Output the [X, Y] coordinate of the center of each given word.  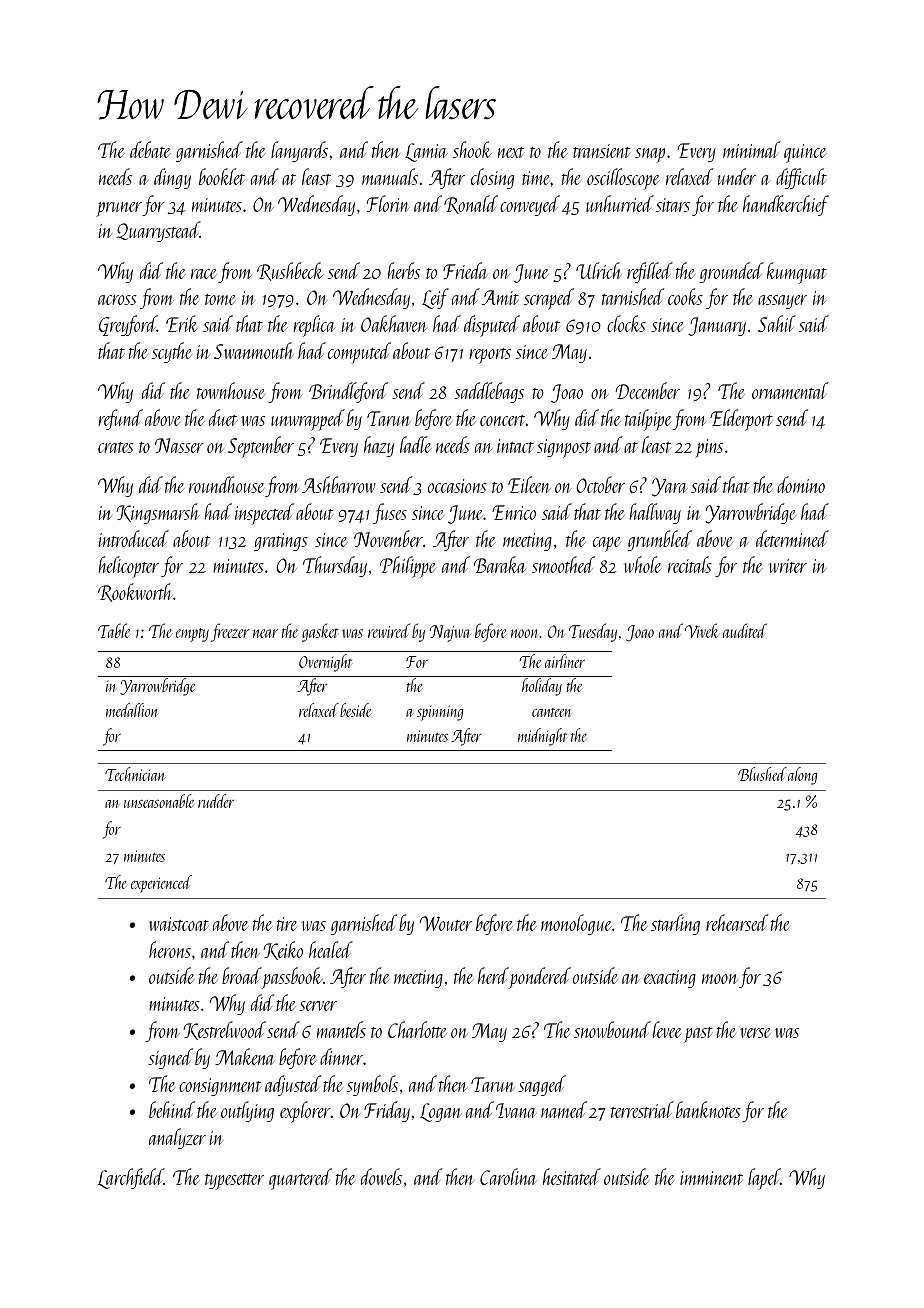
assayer [782, 302]
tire [287, 924]
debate [150, 149]
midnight [542, 737]
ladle [415, 444]
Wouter [446, 923]
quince [805, 153]
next [511, 152]
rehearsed [737, 922]
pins [709, 448]
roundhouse [226, 484]
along [802, 776]
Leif [435, 298]
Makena [245, 1056]
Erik [182, 323]
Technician [135, 774]
